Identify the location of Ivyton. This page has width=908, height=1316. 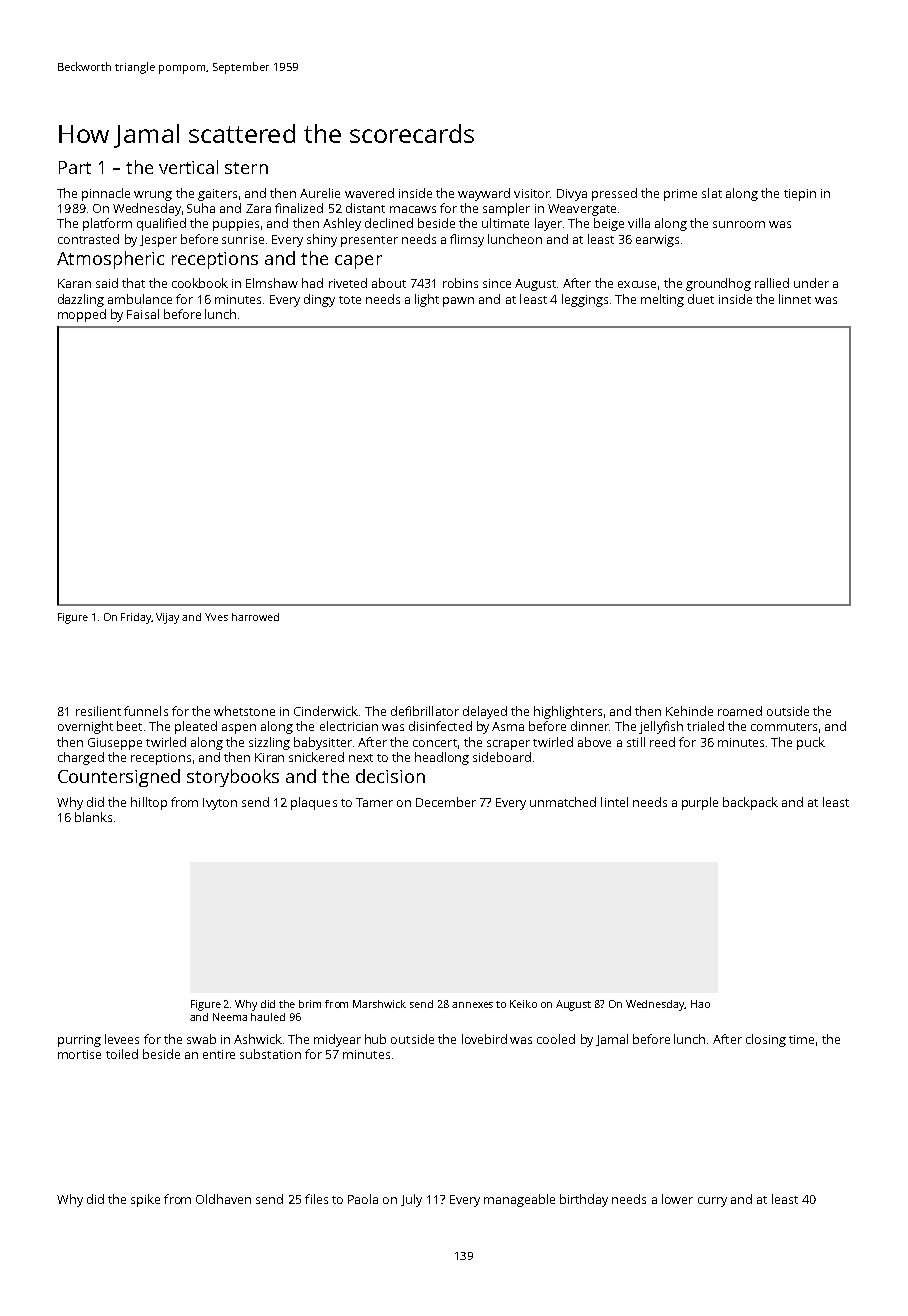
(220, 804).
